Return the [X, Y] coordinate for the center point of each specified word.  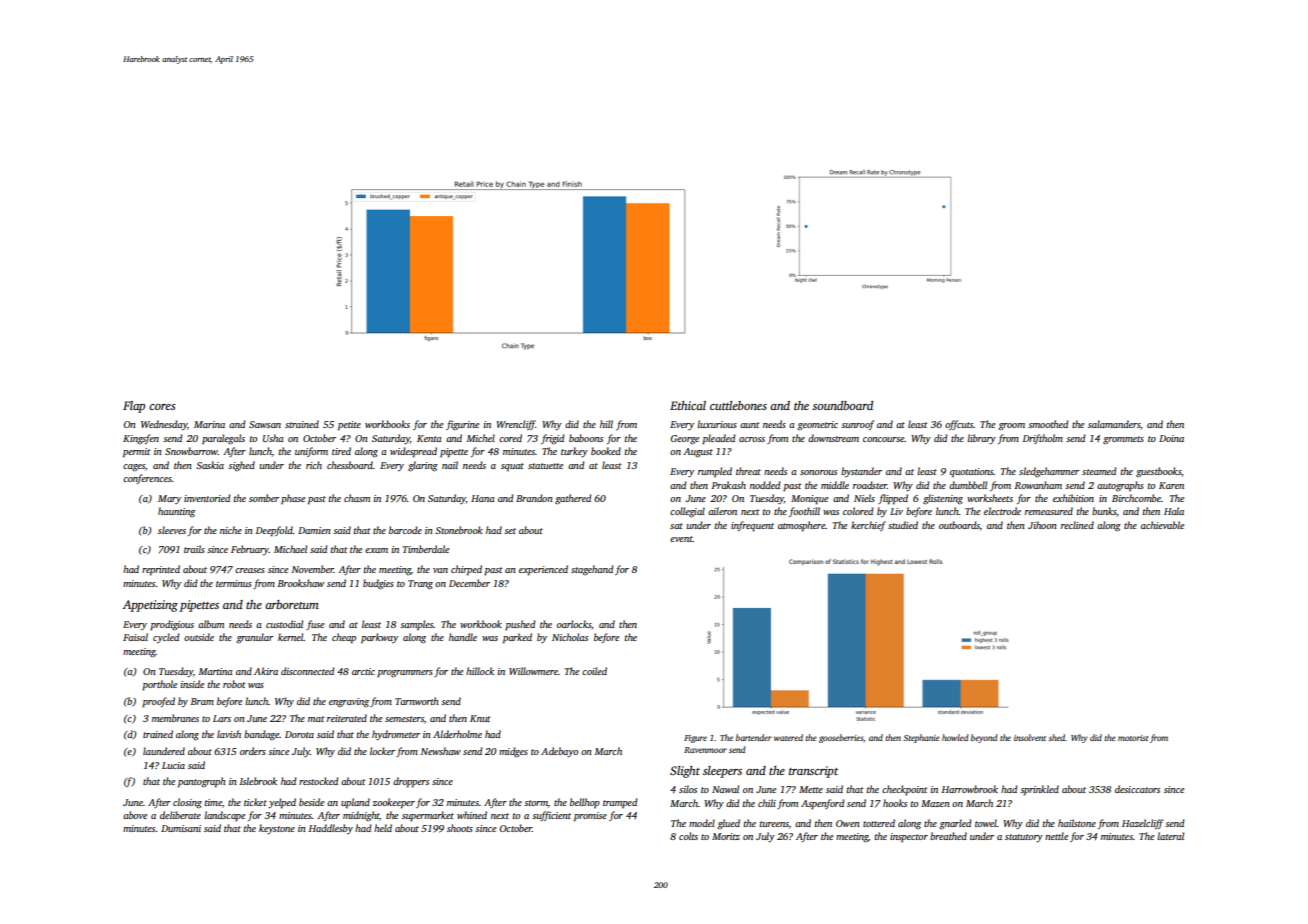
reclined [1077, 525]
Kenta [429, 438]
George [685, 440]
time [213, 802]
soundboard [842, 405]
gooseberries [841, 738]
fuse [315, 625]
